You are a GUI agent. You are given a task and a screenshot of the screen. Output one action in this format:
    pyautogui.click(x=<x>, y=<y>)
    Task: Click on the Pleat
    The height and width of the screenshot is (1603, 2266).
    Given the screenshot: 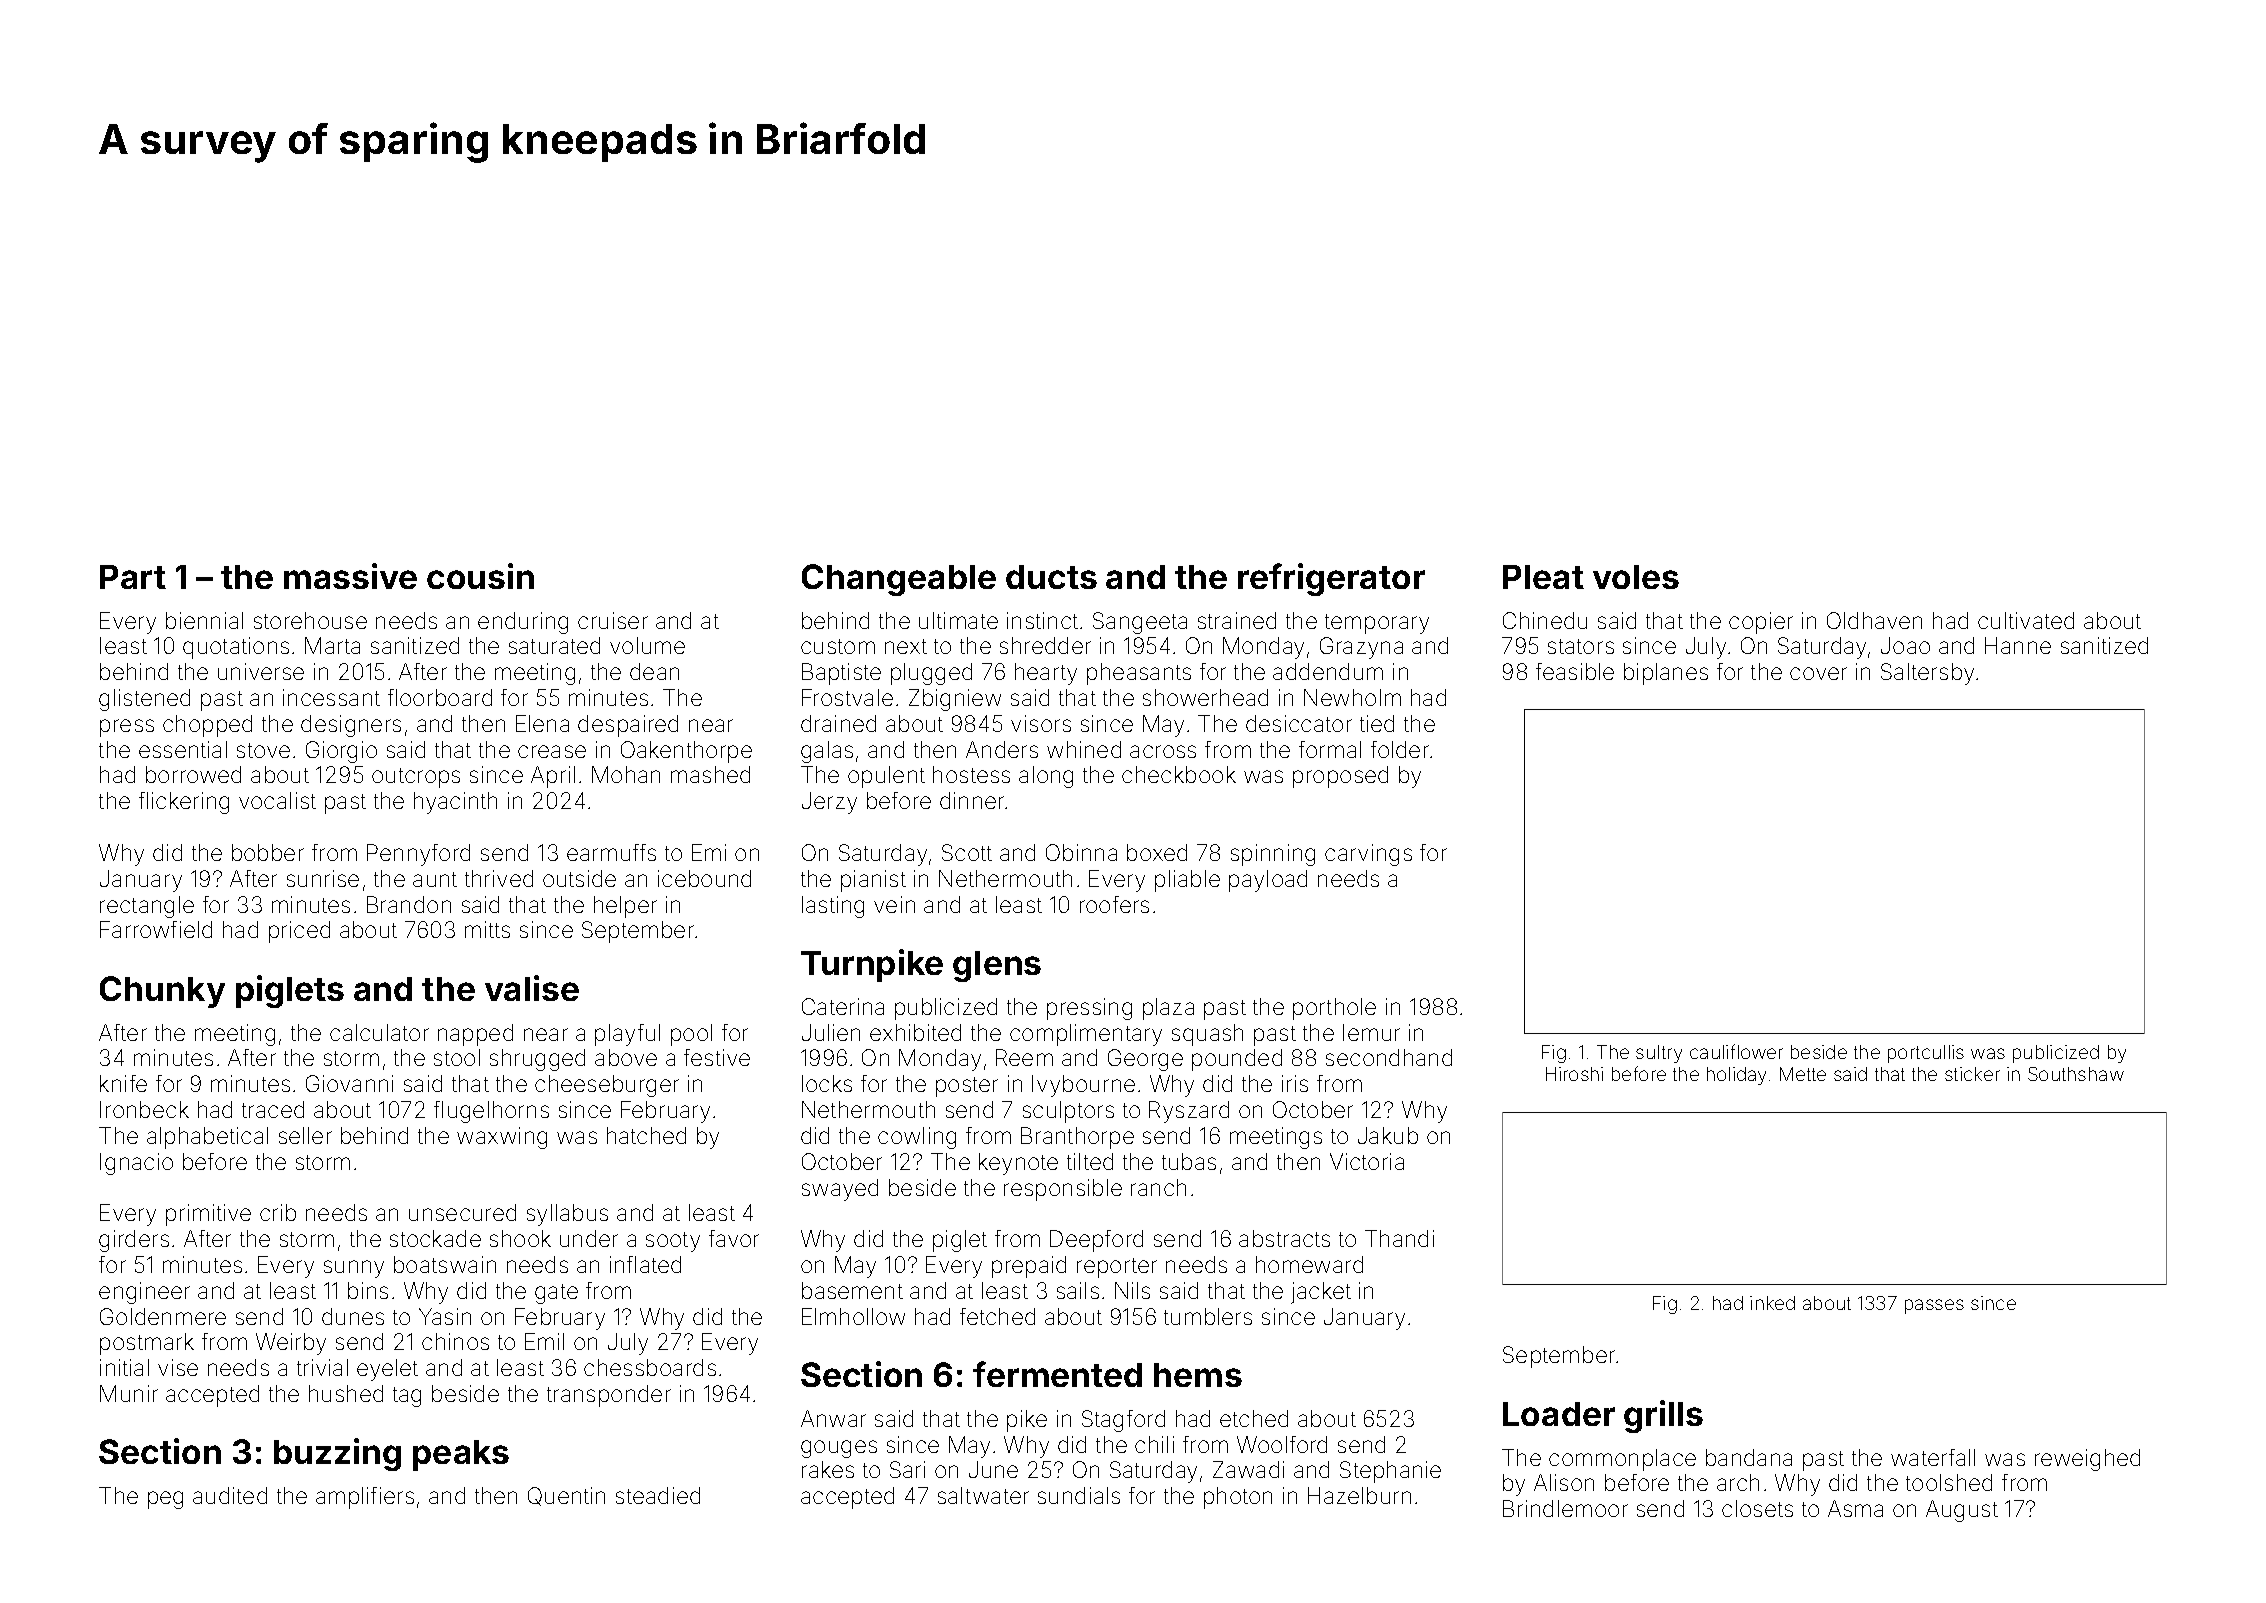 What is the action you would take?
    pyautogui.click(x=1543, y=577)
